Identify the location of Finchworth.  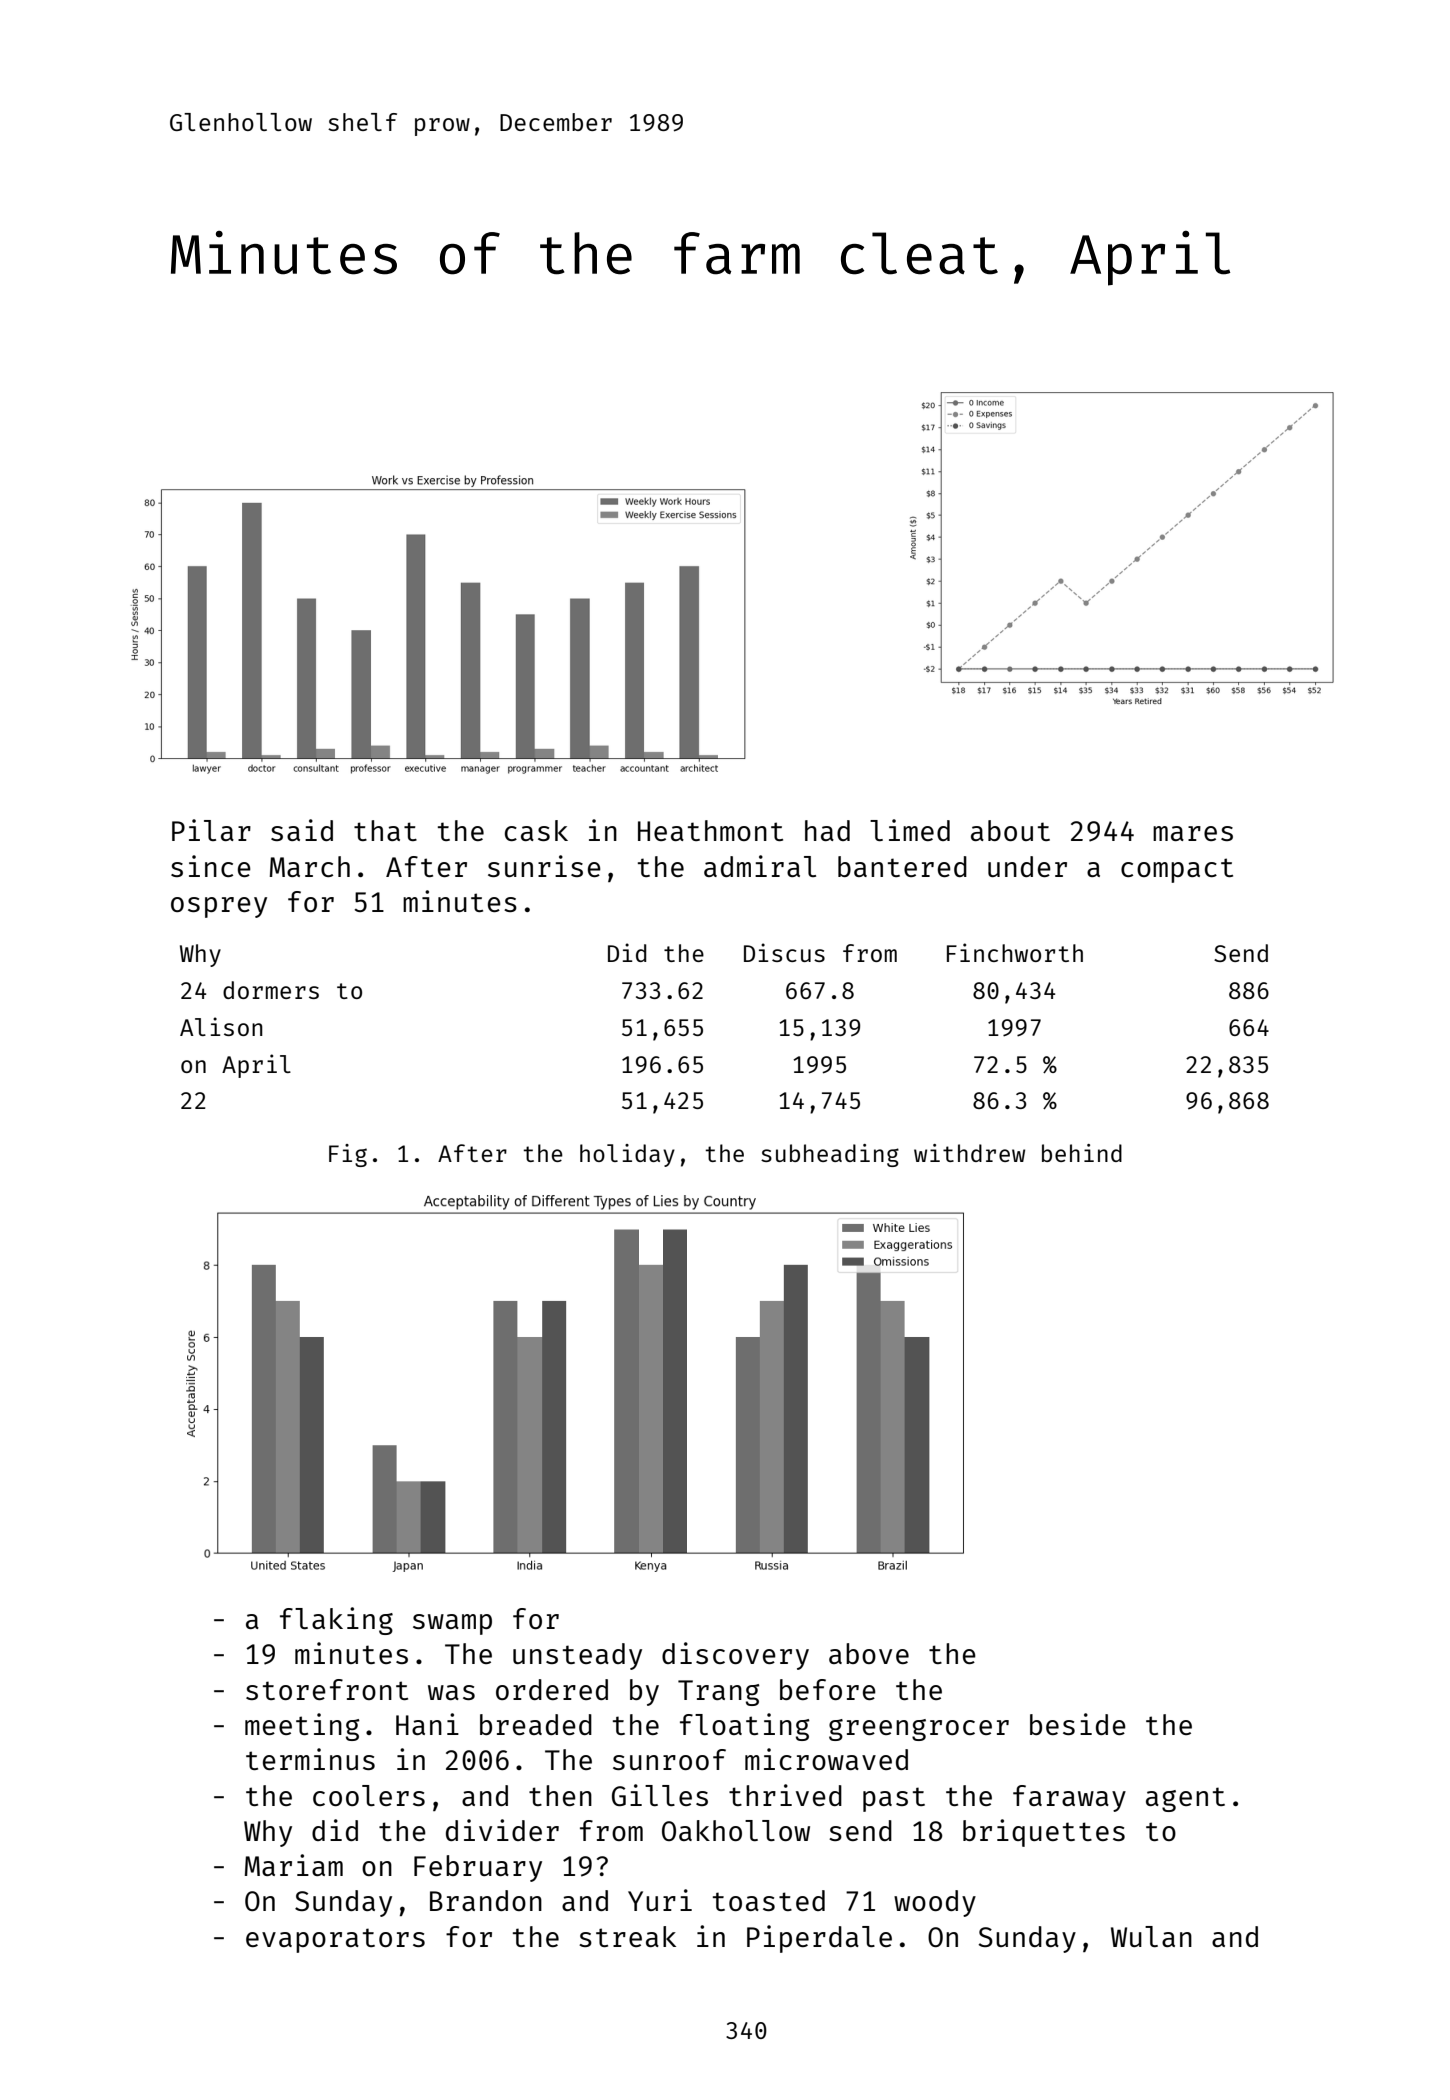
(1015, 952).
